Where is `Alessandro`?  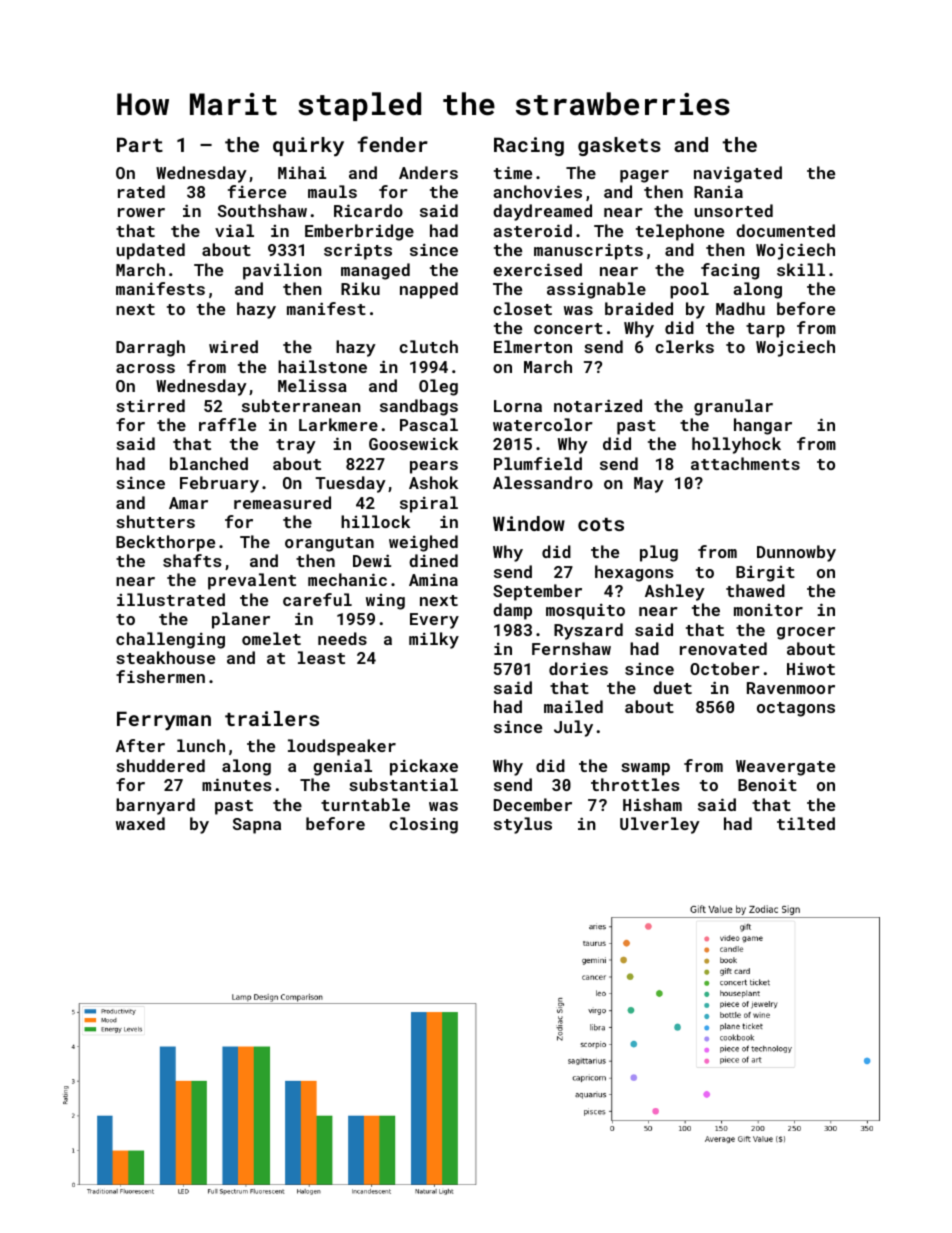
Alessandro is located at coordinates (543, 482).
